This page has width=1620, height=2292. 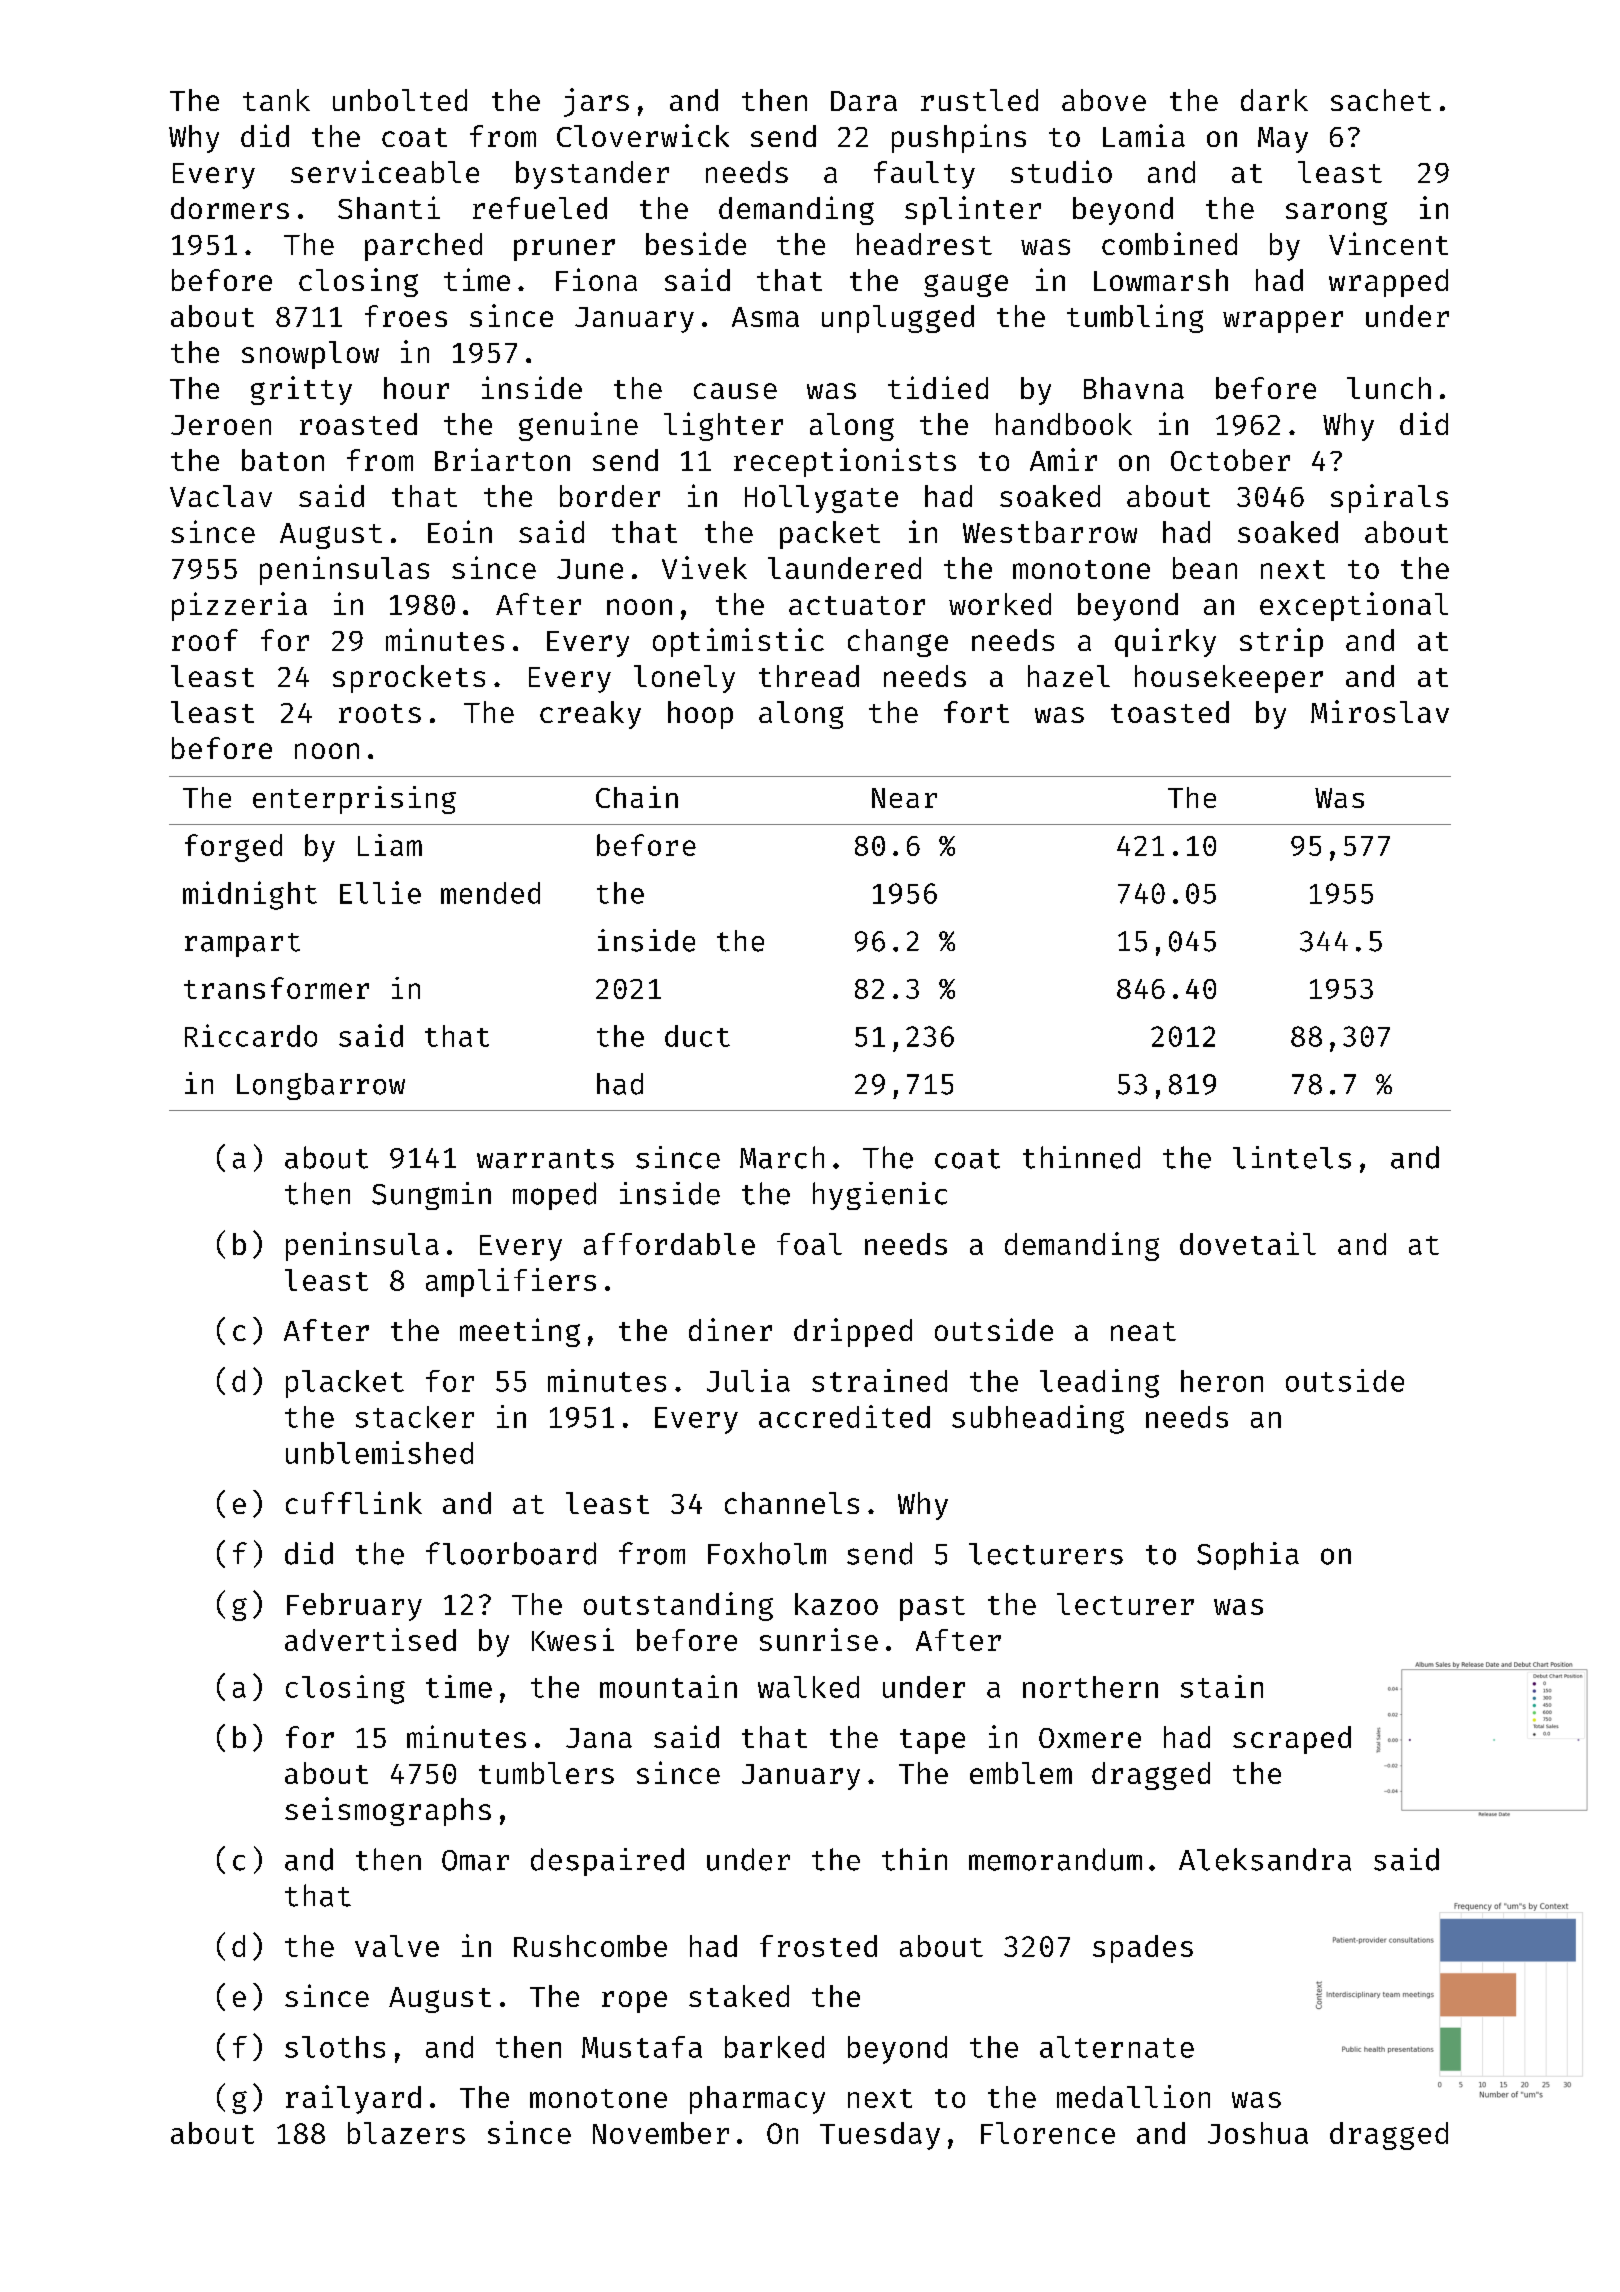 What do you see at coordinates (904, 798) in the page?
I see `Near` at bounding box center [904, 798].
